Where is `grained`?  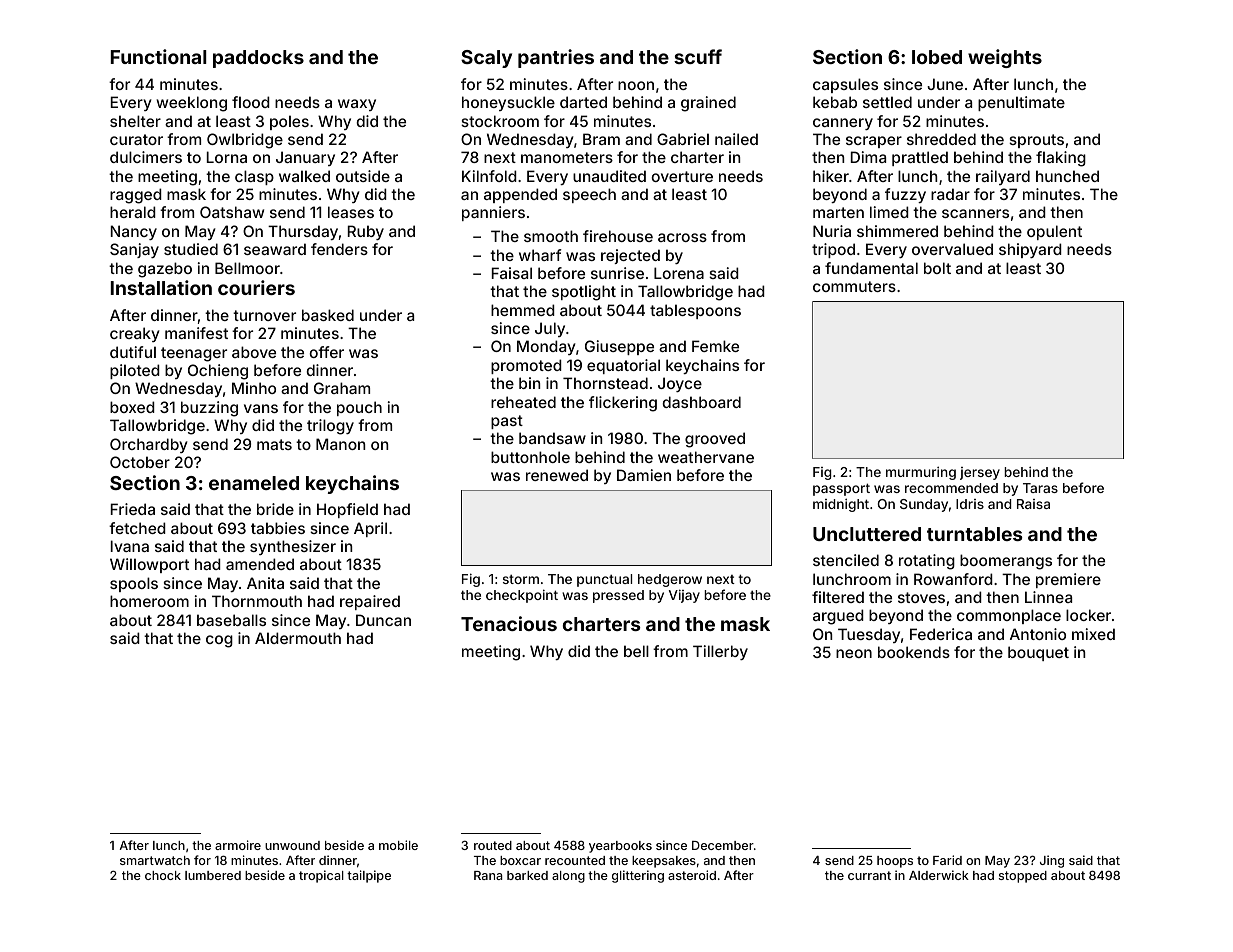 grained is located at coordinates (708, 104).
